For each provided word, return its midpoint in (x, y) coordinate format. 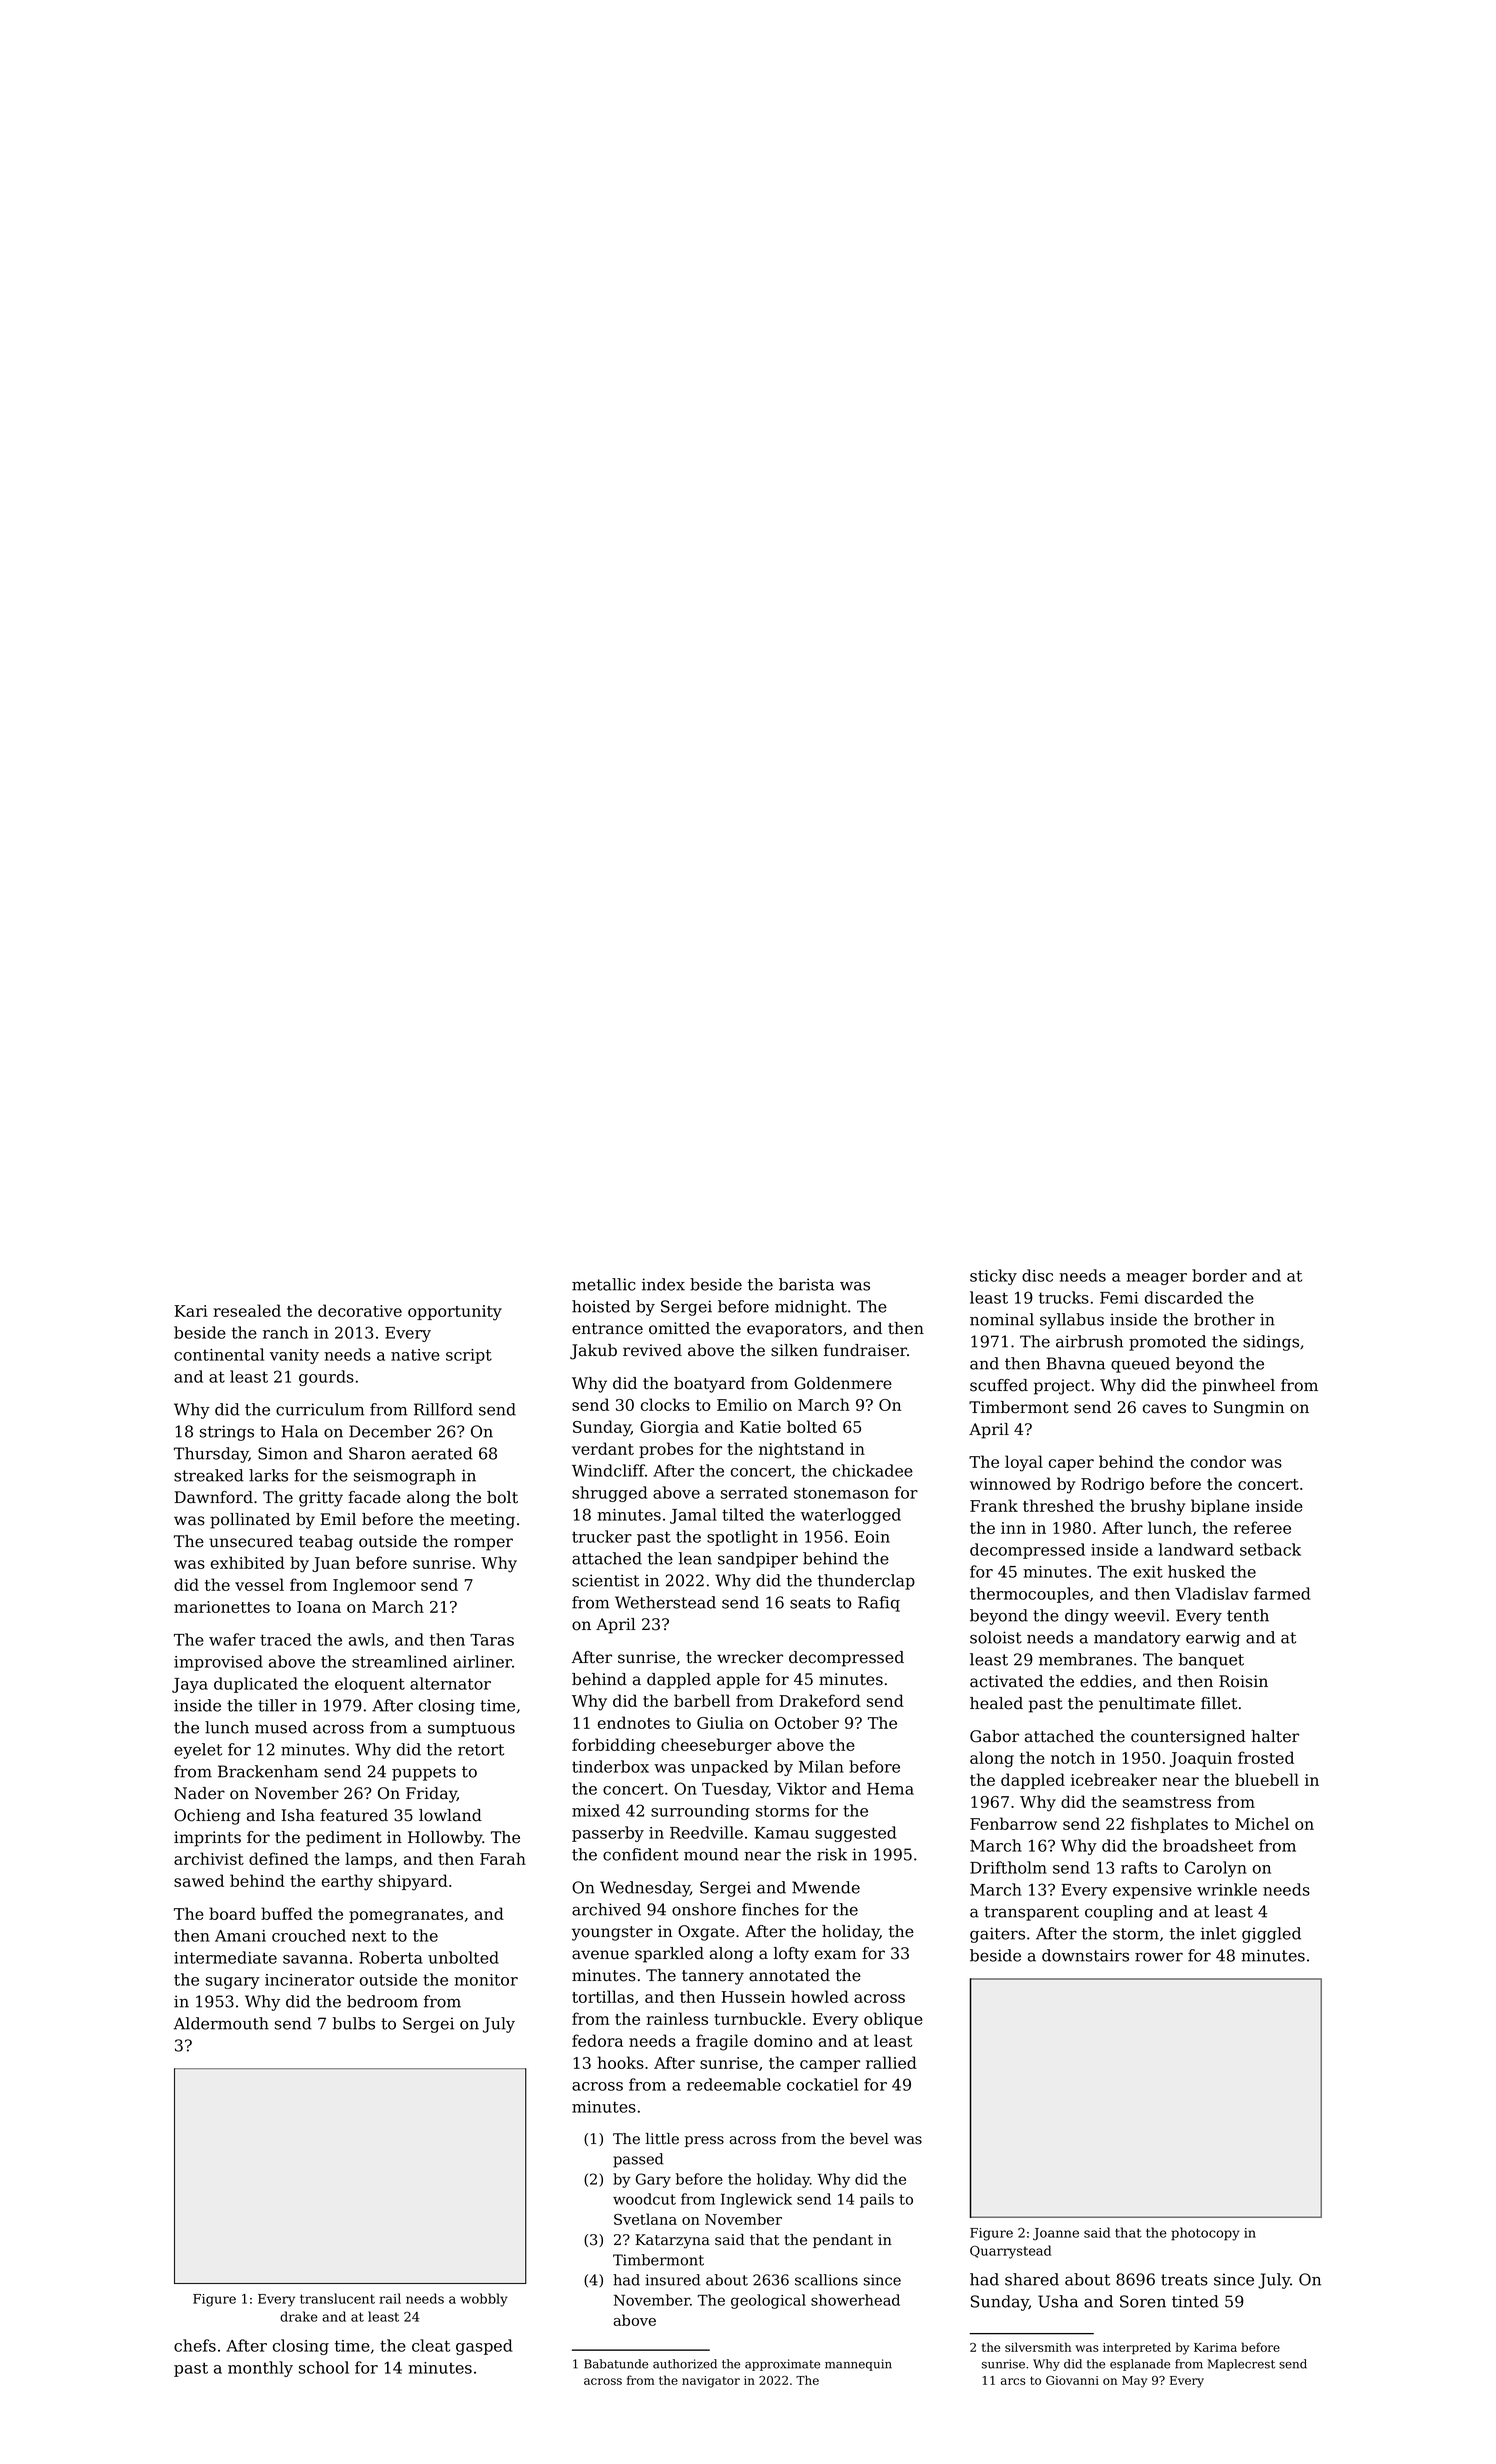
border (1219, 1275)
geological (768, 2301)
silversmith (1038, 2347)
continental (219, 1354)
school (324, 2367)
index (663, 1284)
